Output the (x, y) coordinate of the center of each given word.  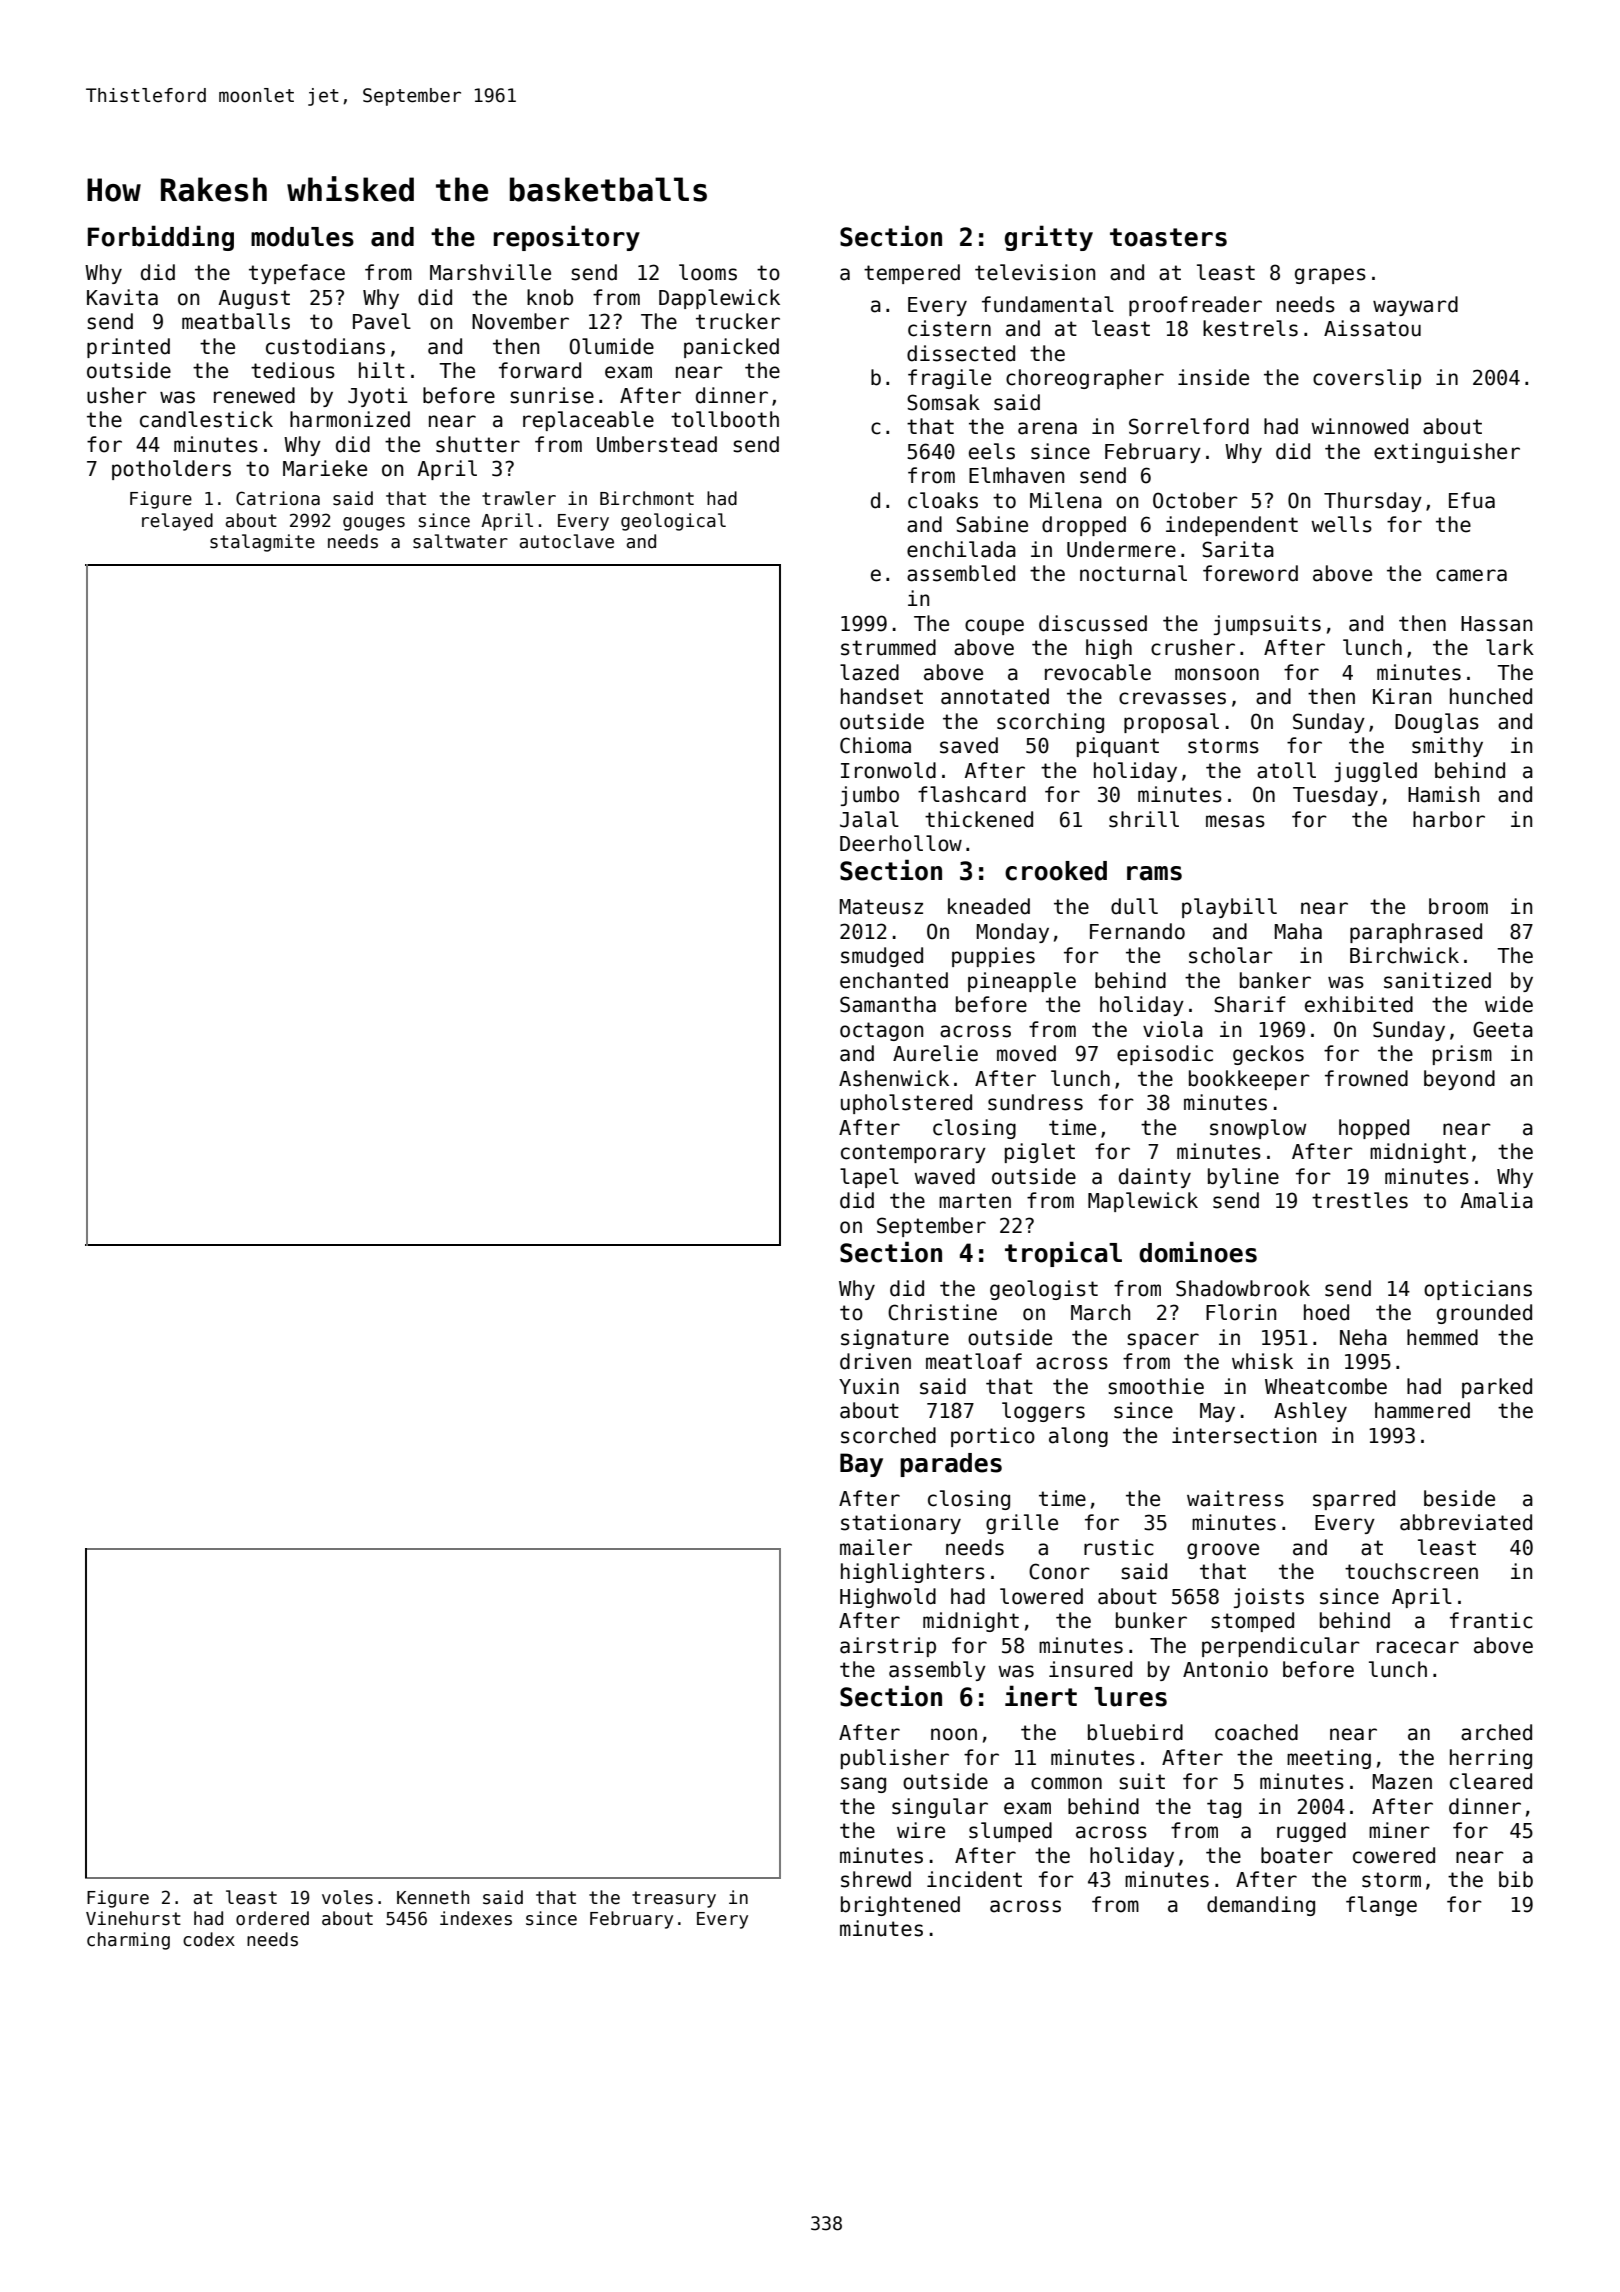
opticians (1478, 1290)
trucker (738, 321)
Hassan (1496, 624)
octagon (881, 1031)
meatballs (236, 321)
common (1066, 1783)
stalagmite (262, 543)
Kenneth (433, 1897)
